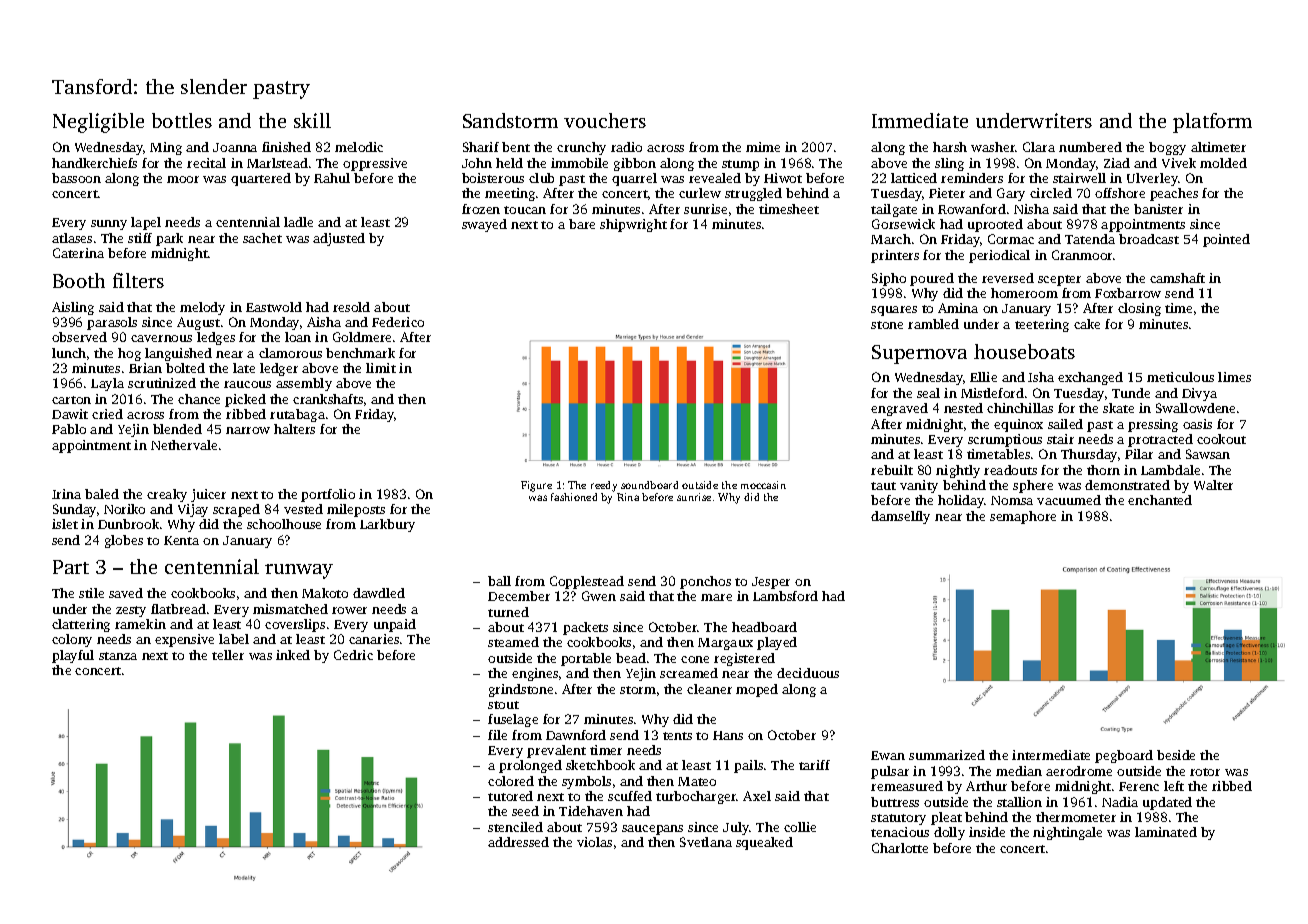 The width and height of the document is (1308, 924). I want to click on platform, so click(1212, 123).
